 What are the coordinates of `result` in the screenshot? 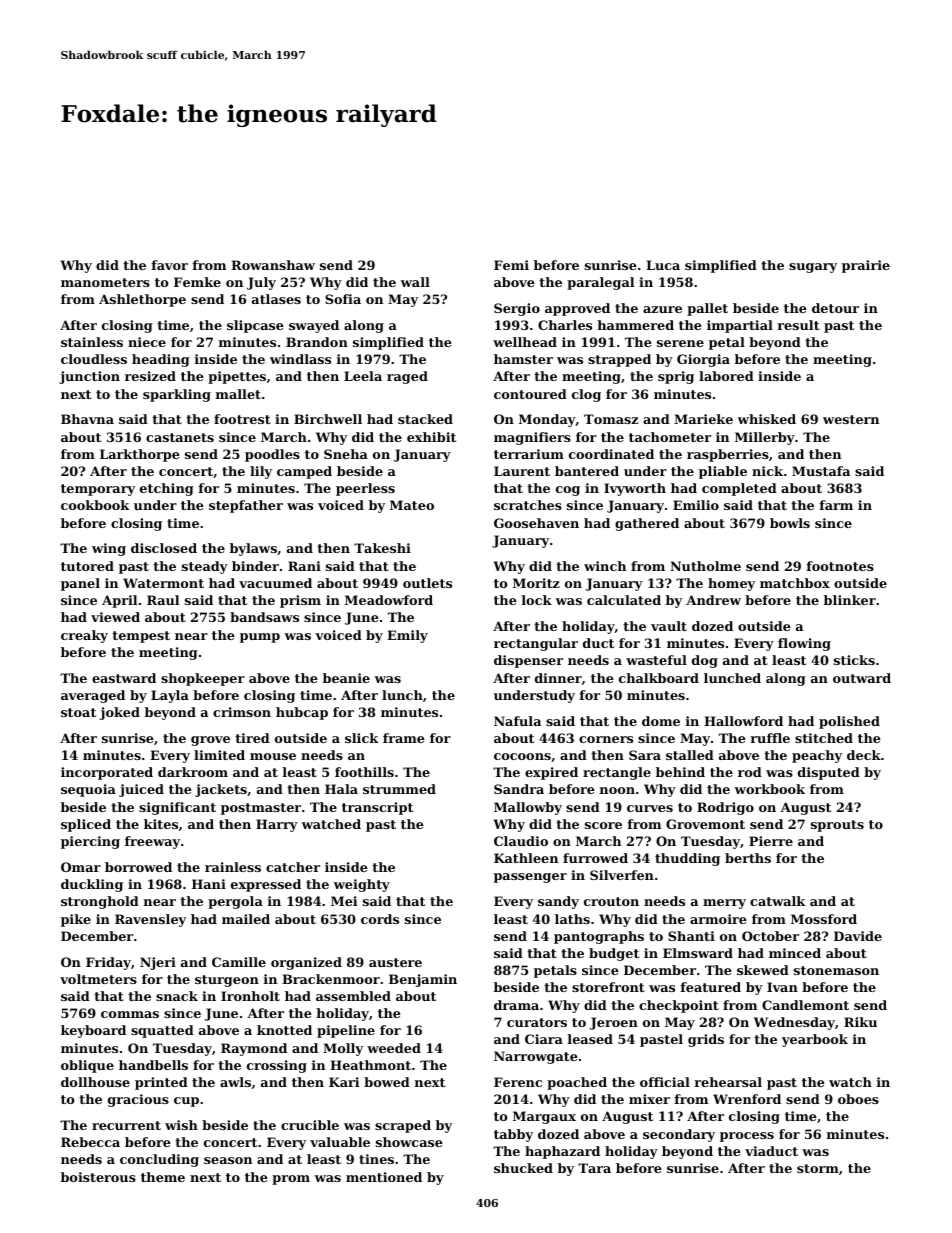 It's located at (798, 325).
